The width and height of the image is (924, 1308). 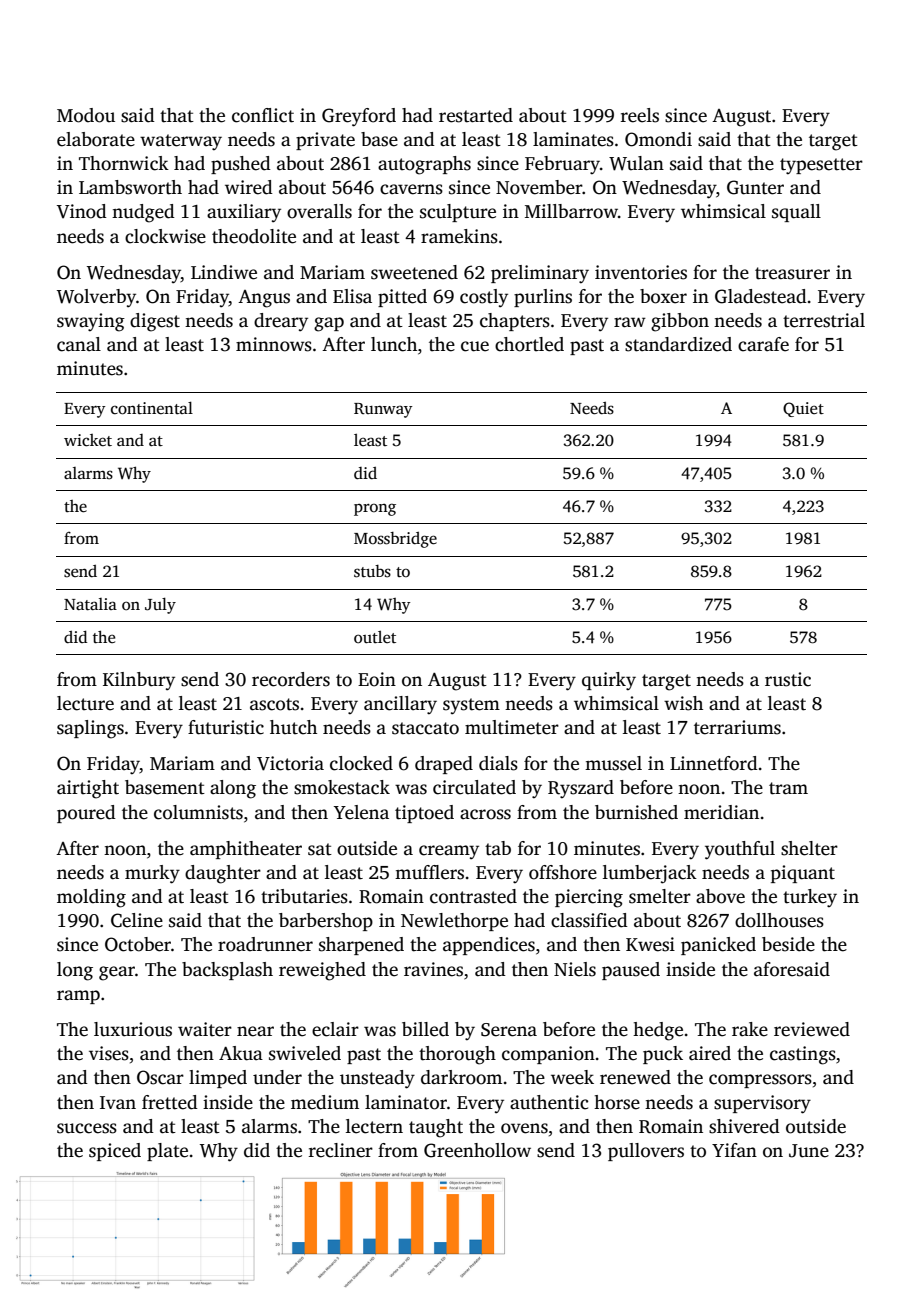 I want to click on poured, so click(x=86, y=814).
